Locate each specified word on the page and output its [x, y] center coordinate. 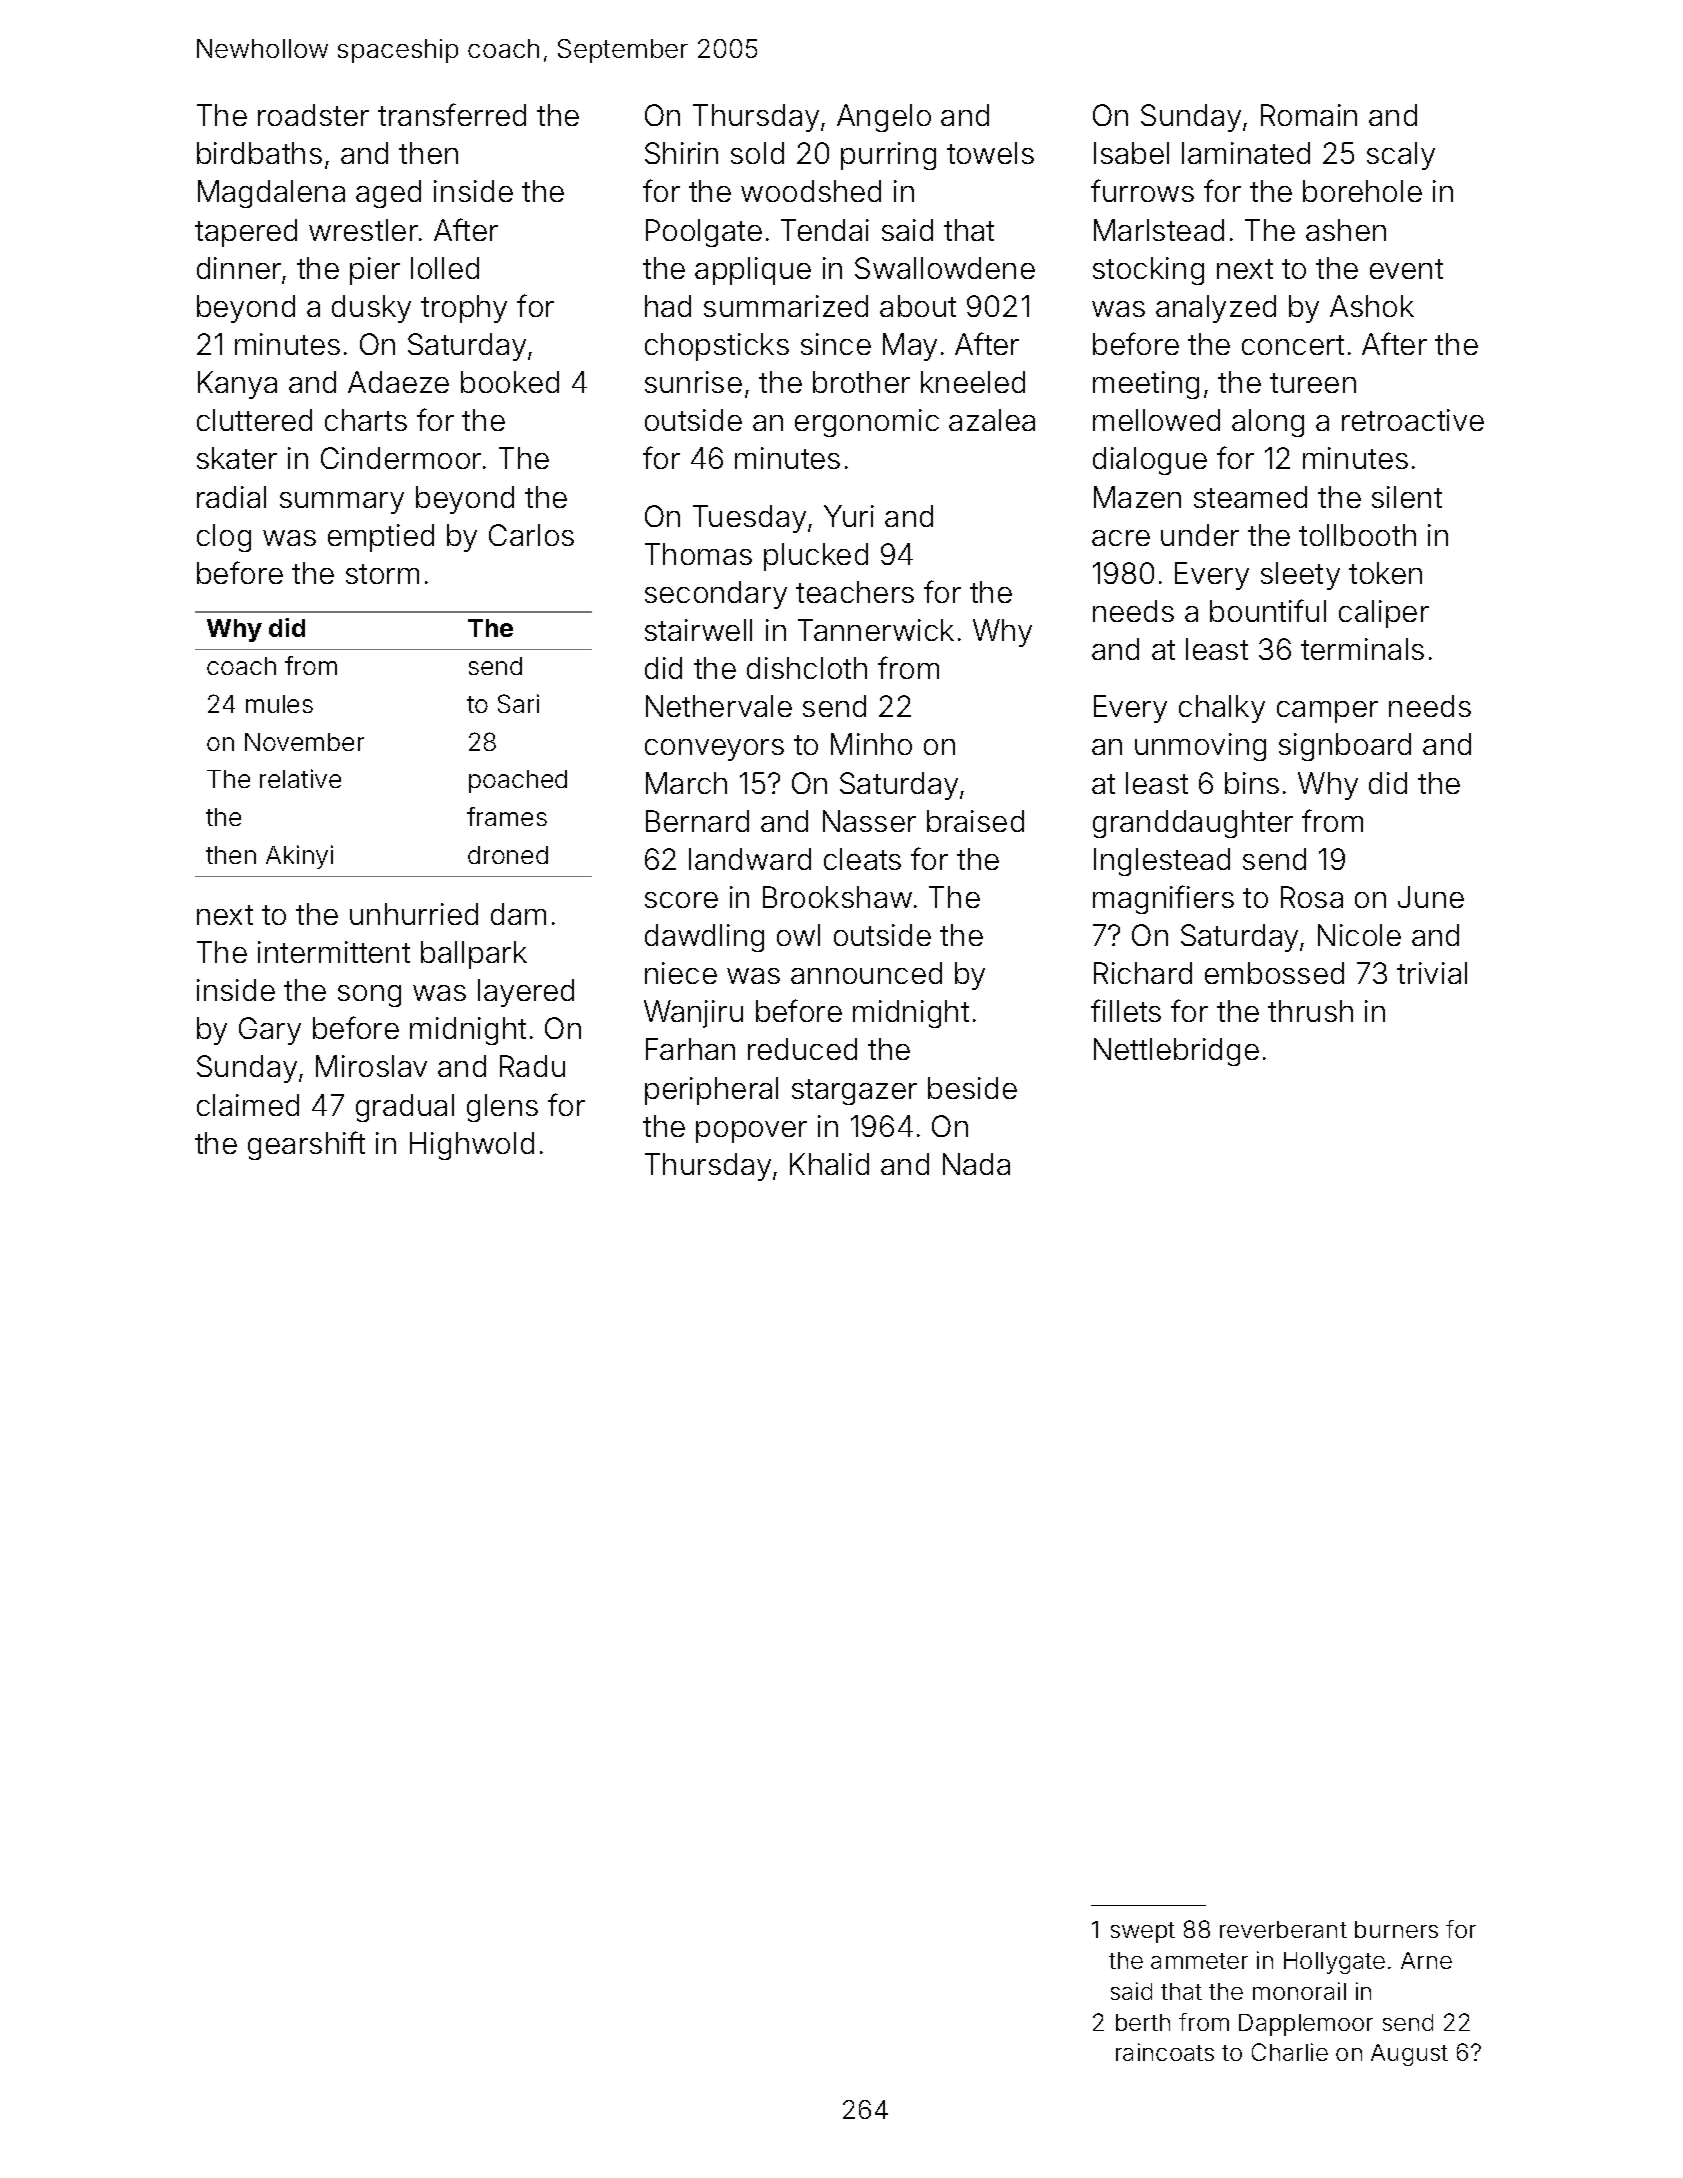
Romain [1309, 115]
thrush [1310, 1011]
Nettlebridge [1176, 1052]
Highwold [472, 1146]
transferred [452, 114]
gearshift [306, 1145]
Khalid [829, 1164]
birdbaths [259, 153]
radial [231, 497]
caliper [1384, 614]
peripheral [711, 1091]
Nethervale [719, 706]
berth [1143, 2022]
